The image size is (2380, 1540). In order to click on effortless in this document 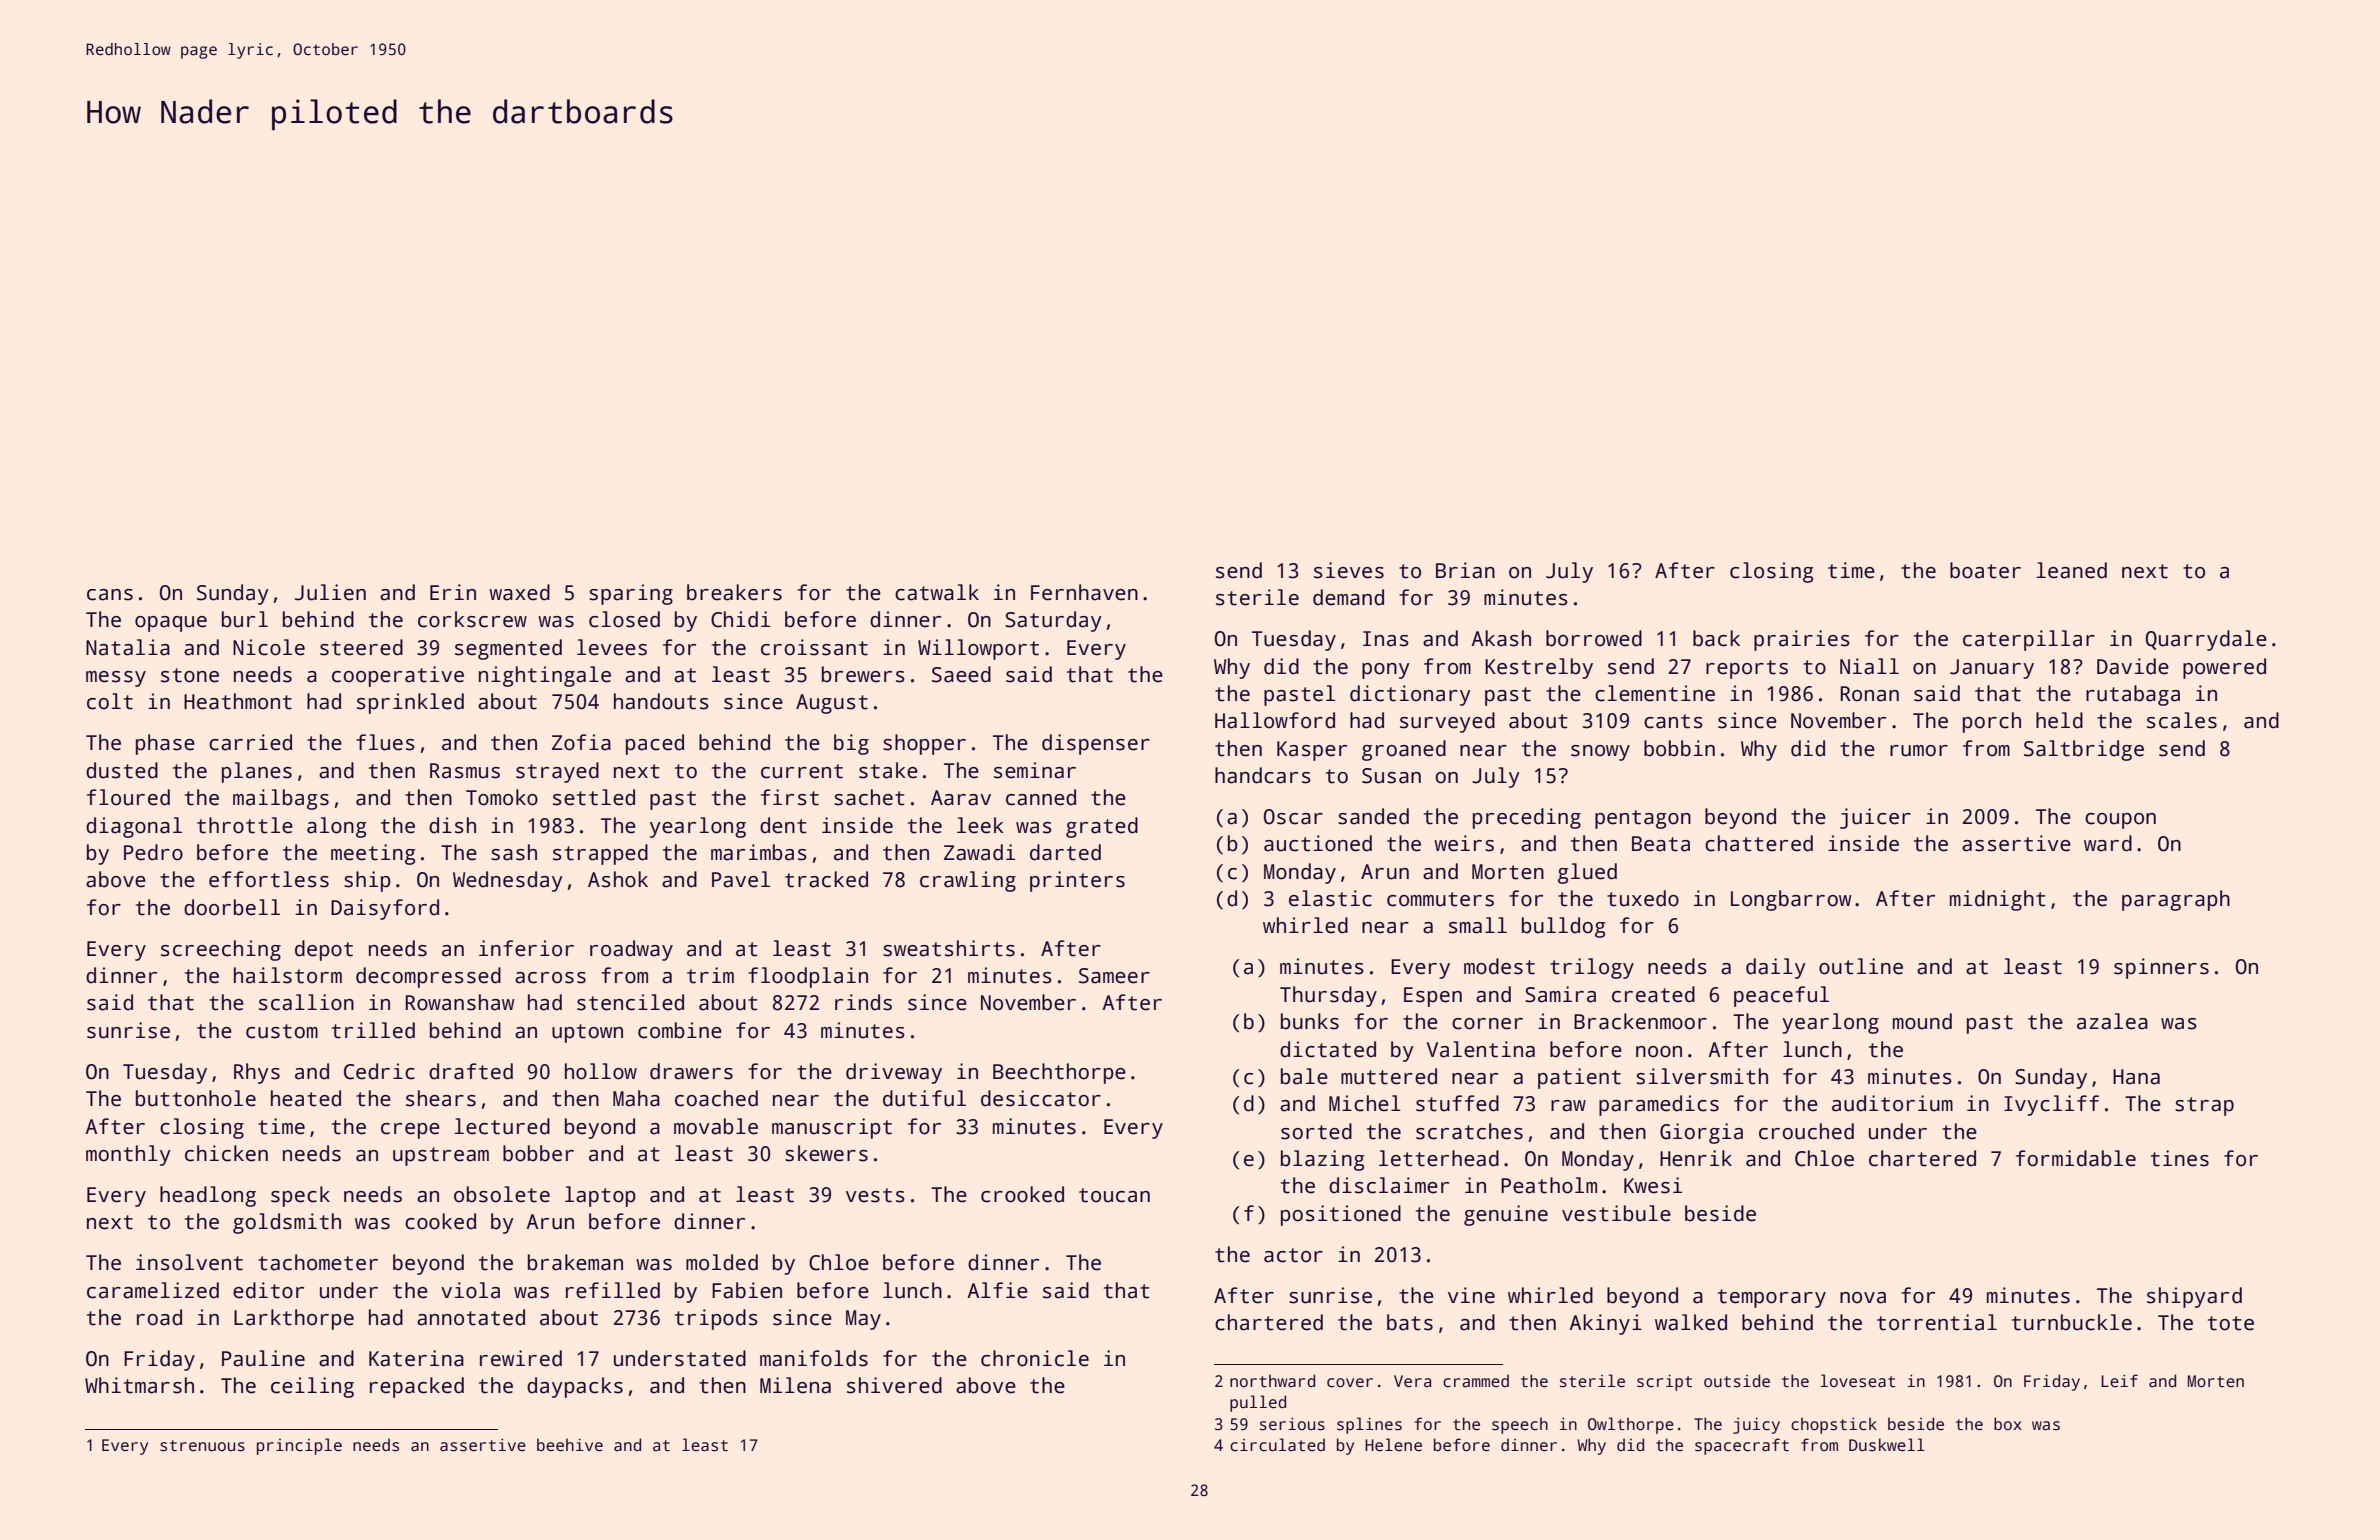, I will do `click(269, 879)`.
